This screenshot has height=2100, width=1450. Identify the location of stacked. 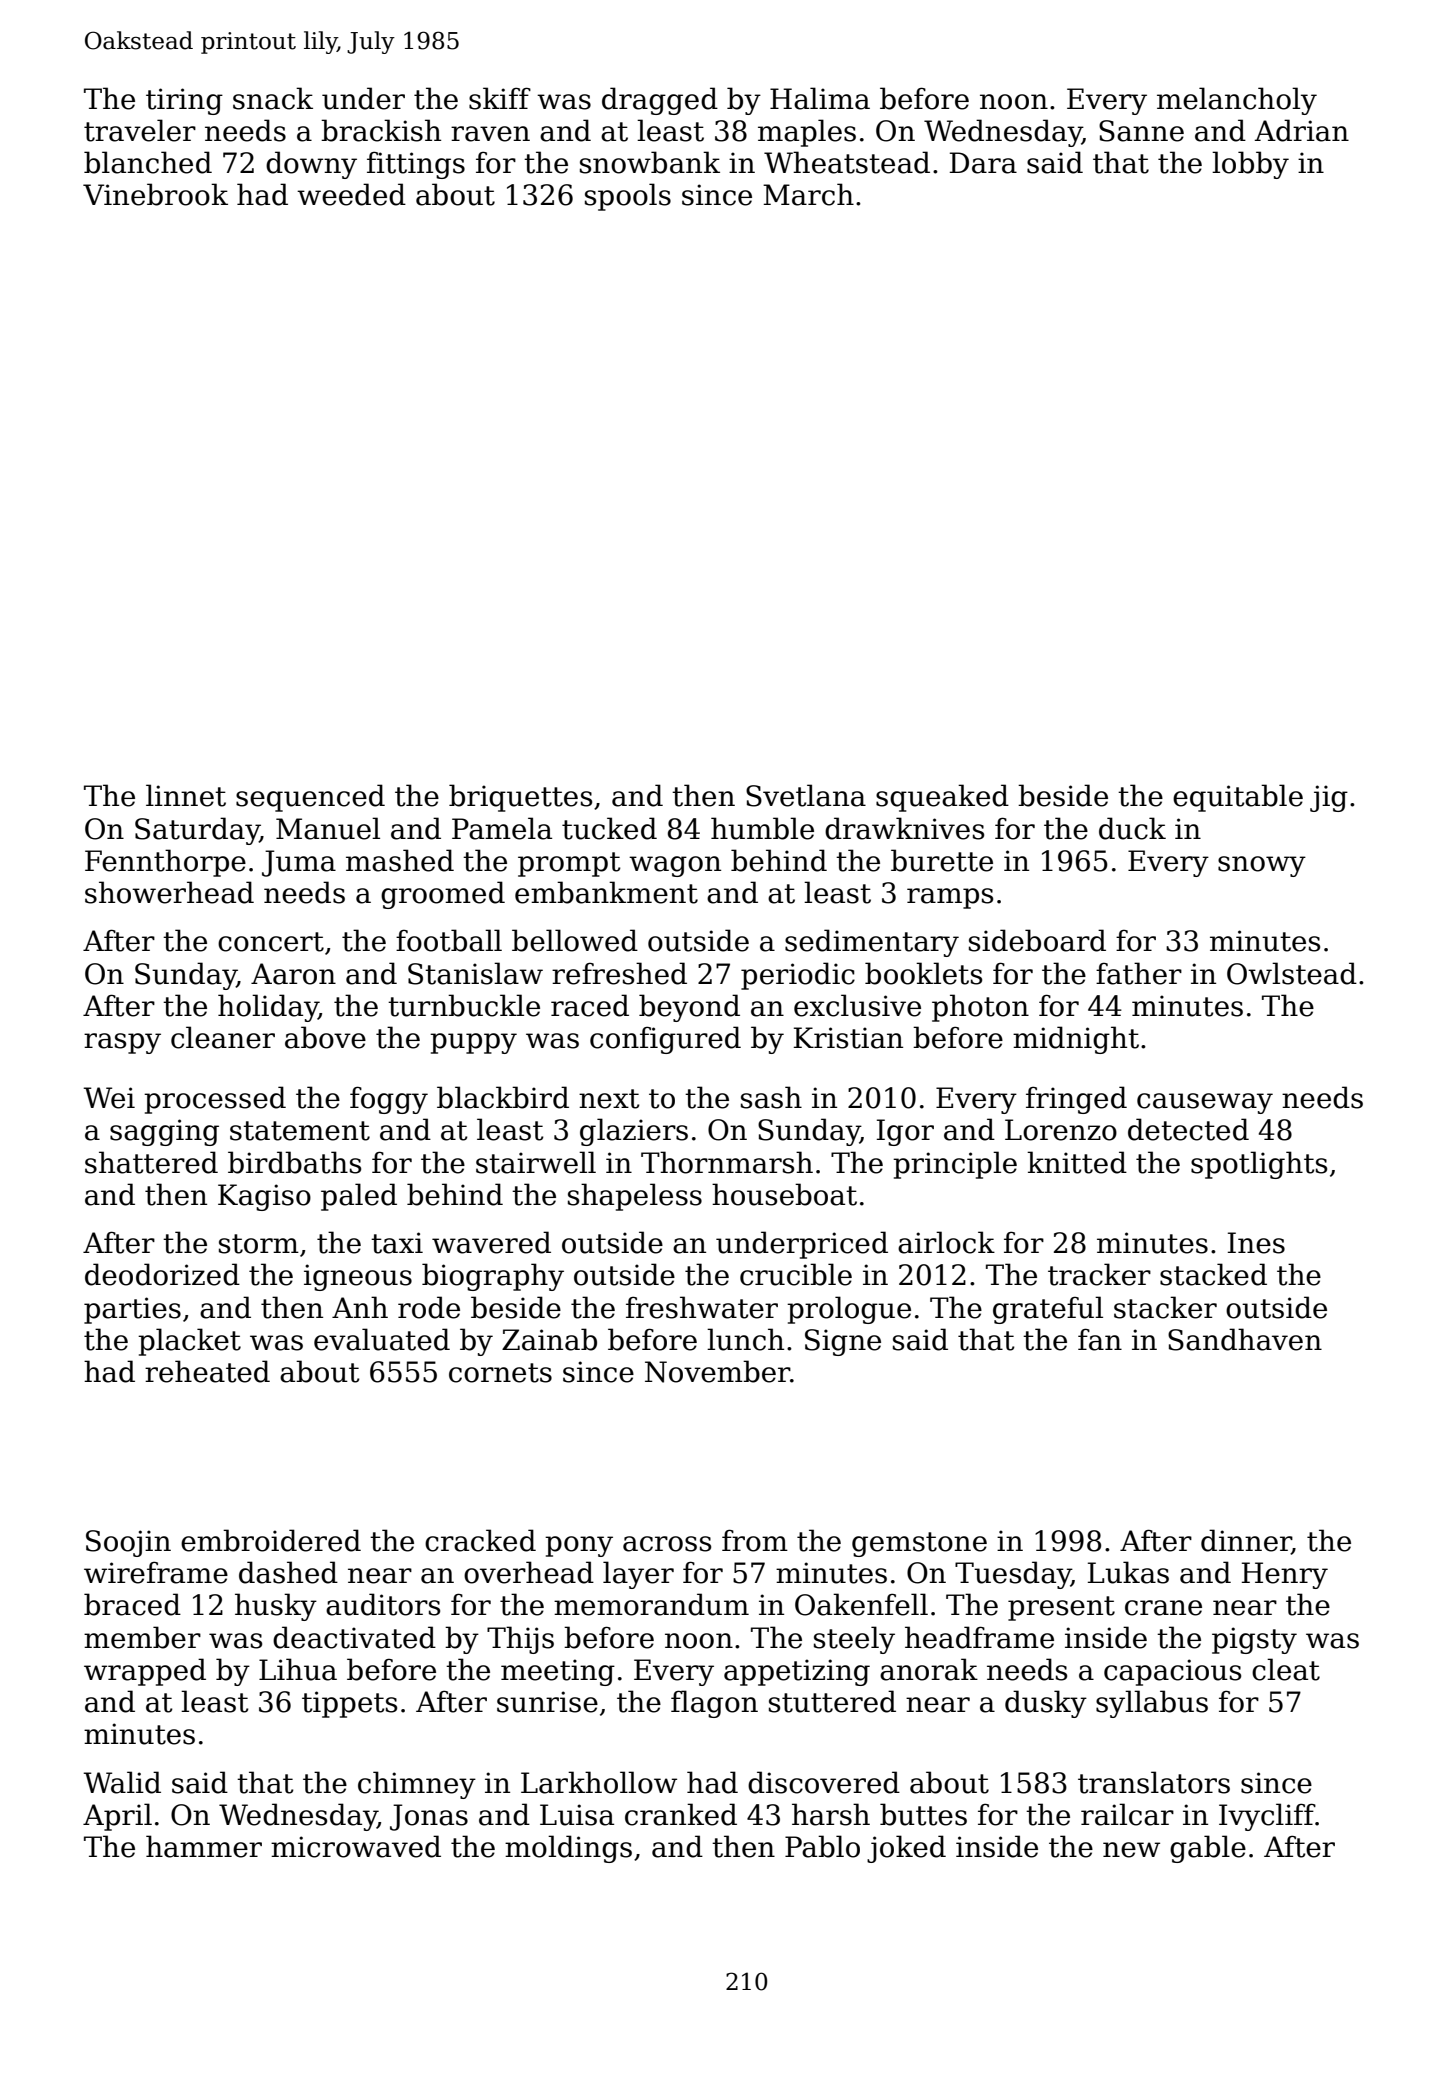
(1213, 1274).
